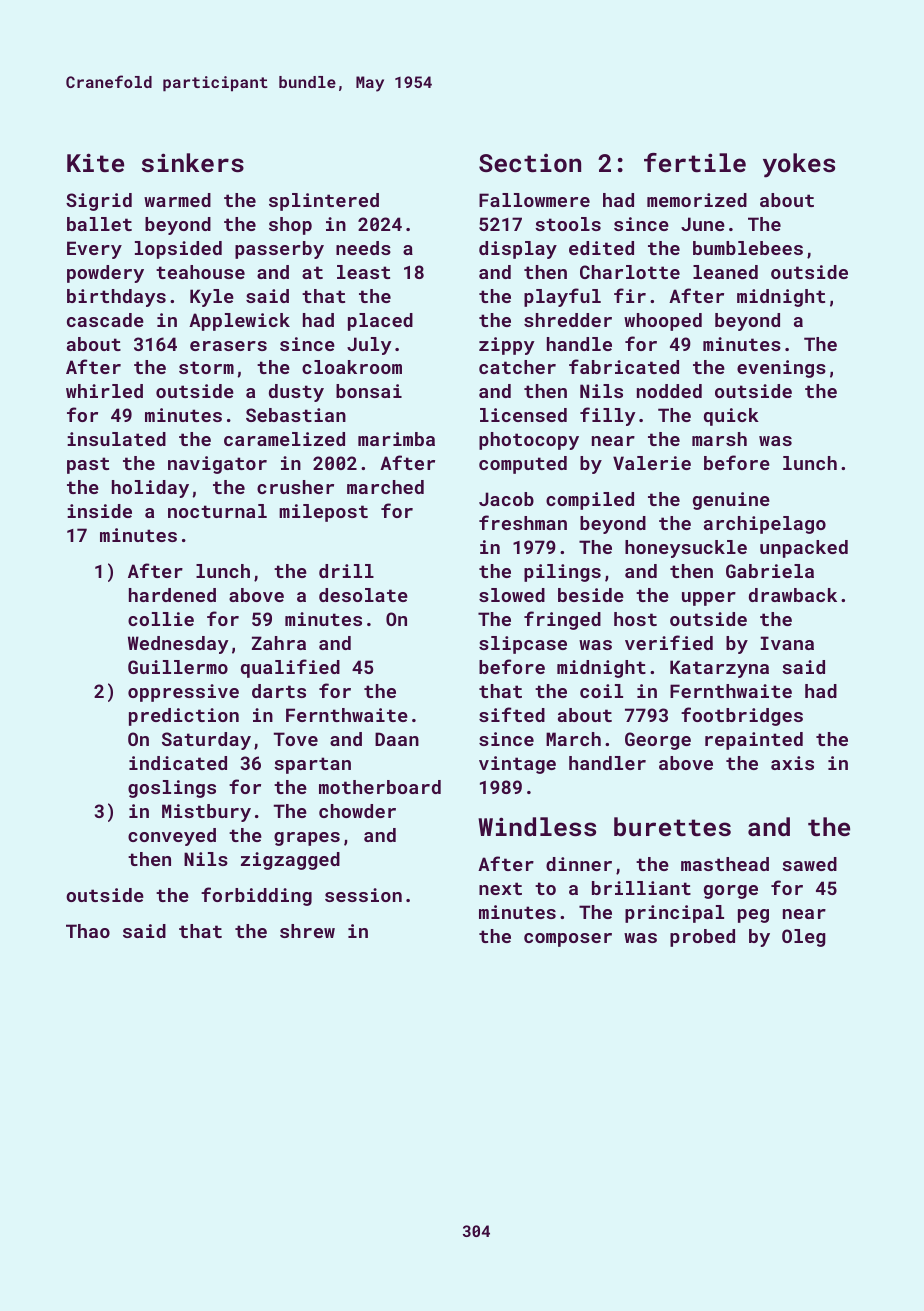 Image resolution: width=924 pixels, height=1311 pixels. What do you see at coordinates (177, 200) in the page?
I see `warmed` at bounding box center [177, 200].
